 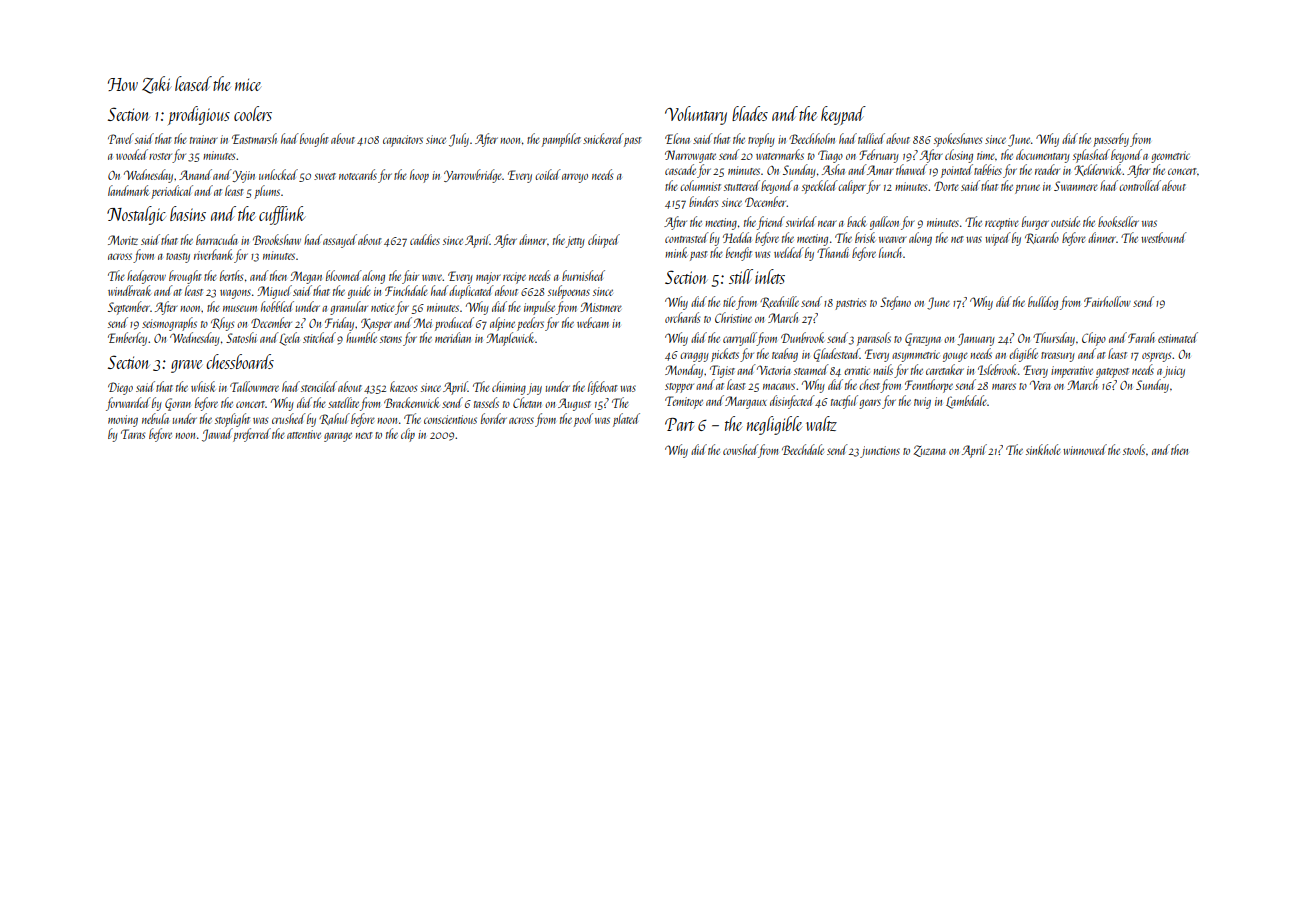 What do you see at coordinates (703, 201) in the screenshot?
I see `binders` at bounding box center [703, 201].
